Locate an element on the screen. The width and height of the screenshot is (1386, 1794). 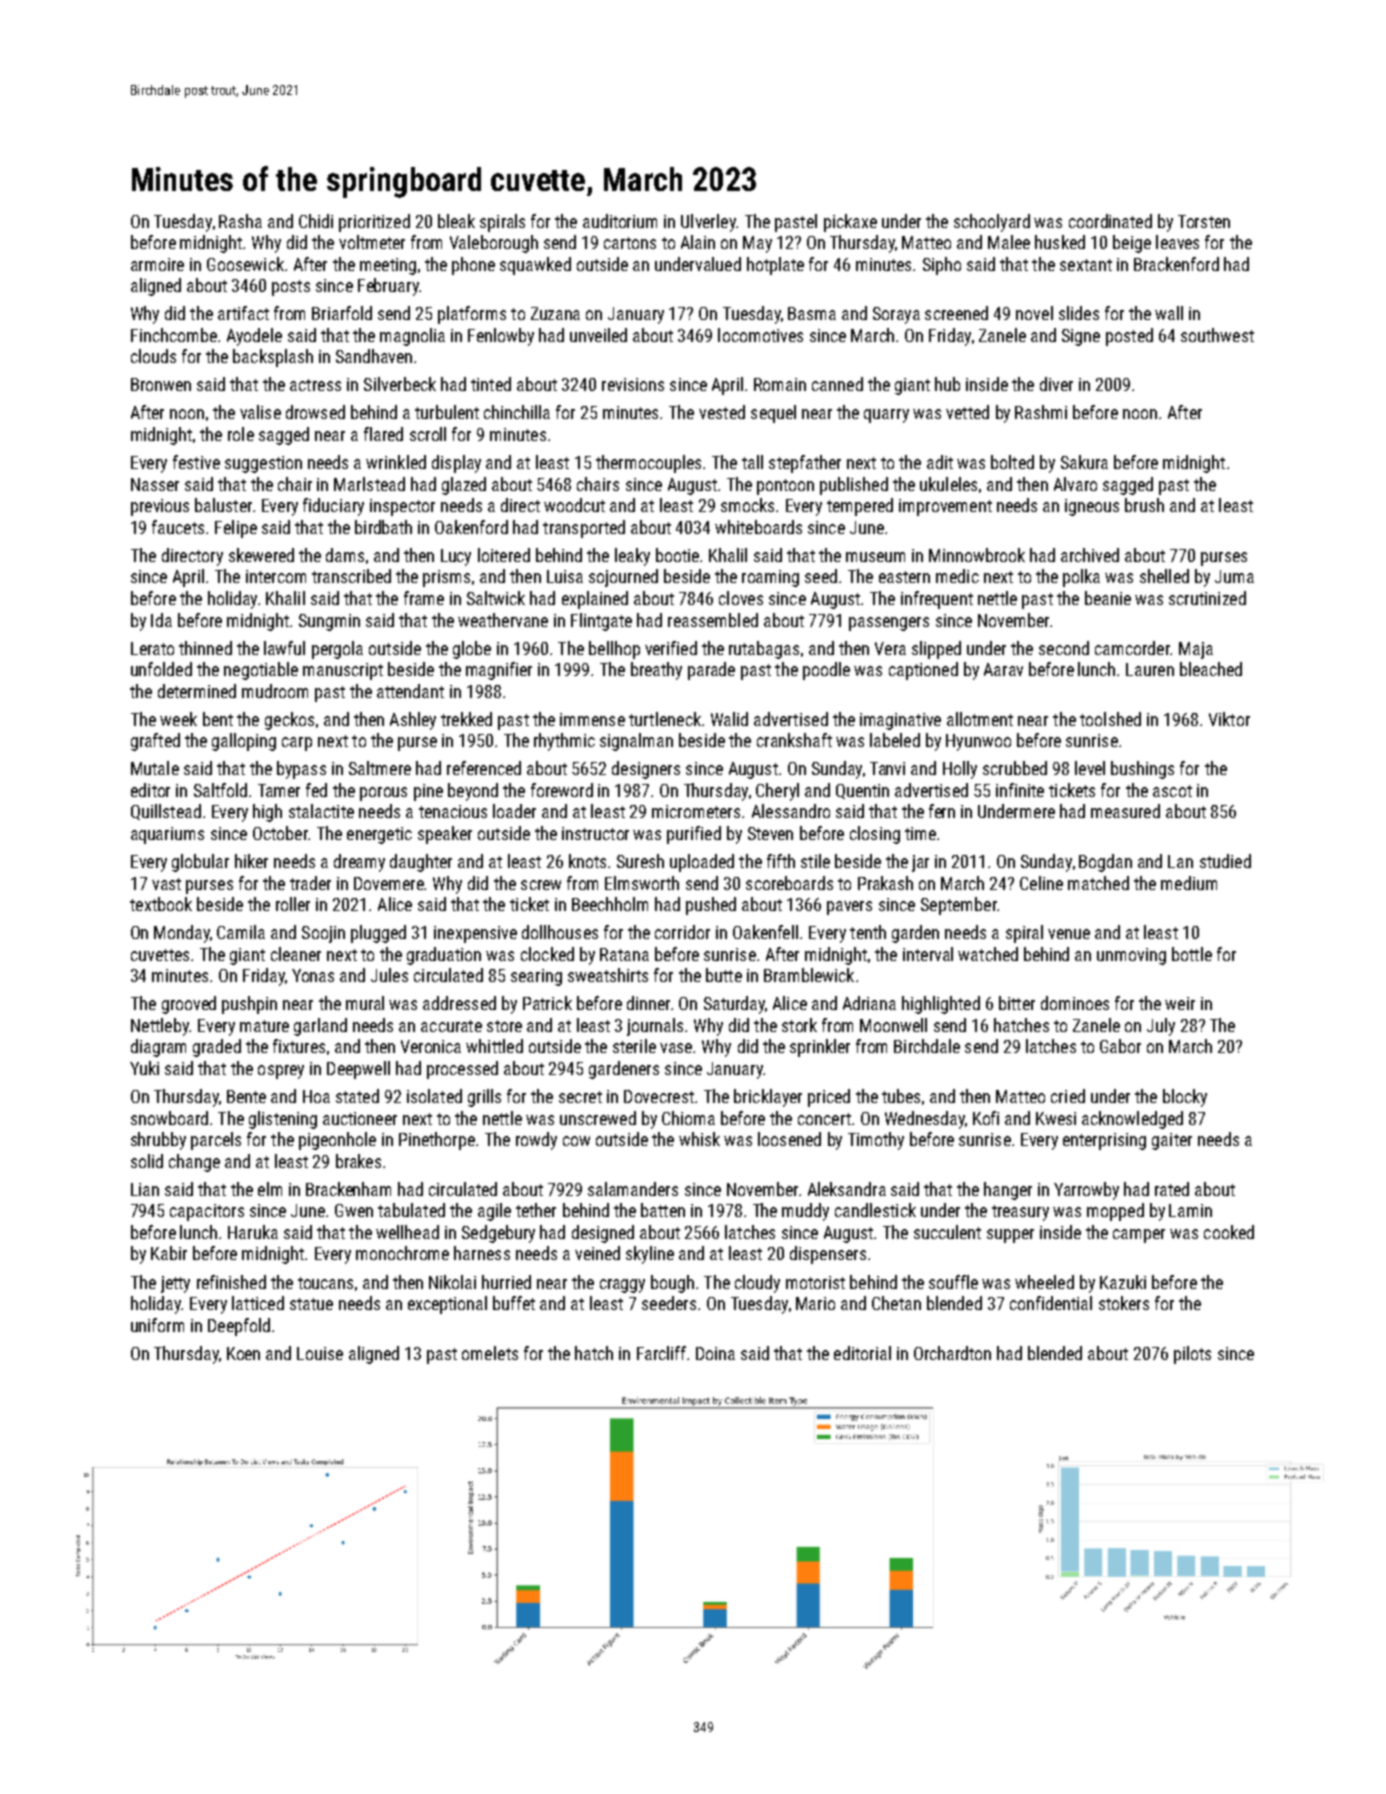
woodcut is located at coordinates (574, 505).
